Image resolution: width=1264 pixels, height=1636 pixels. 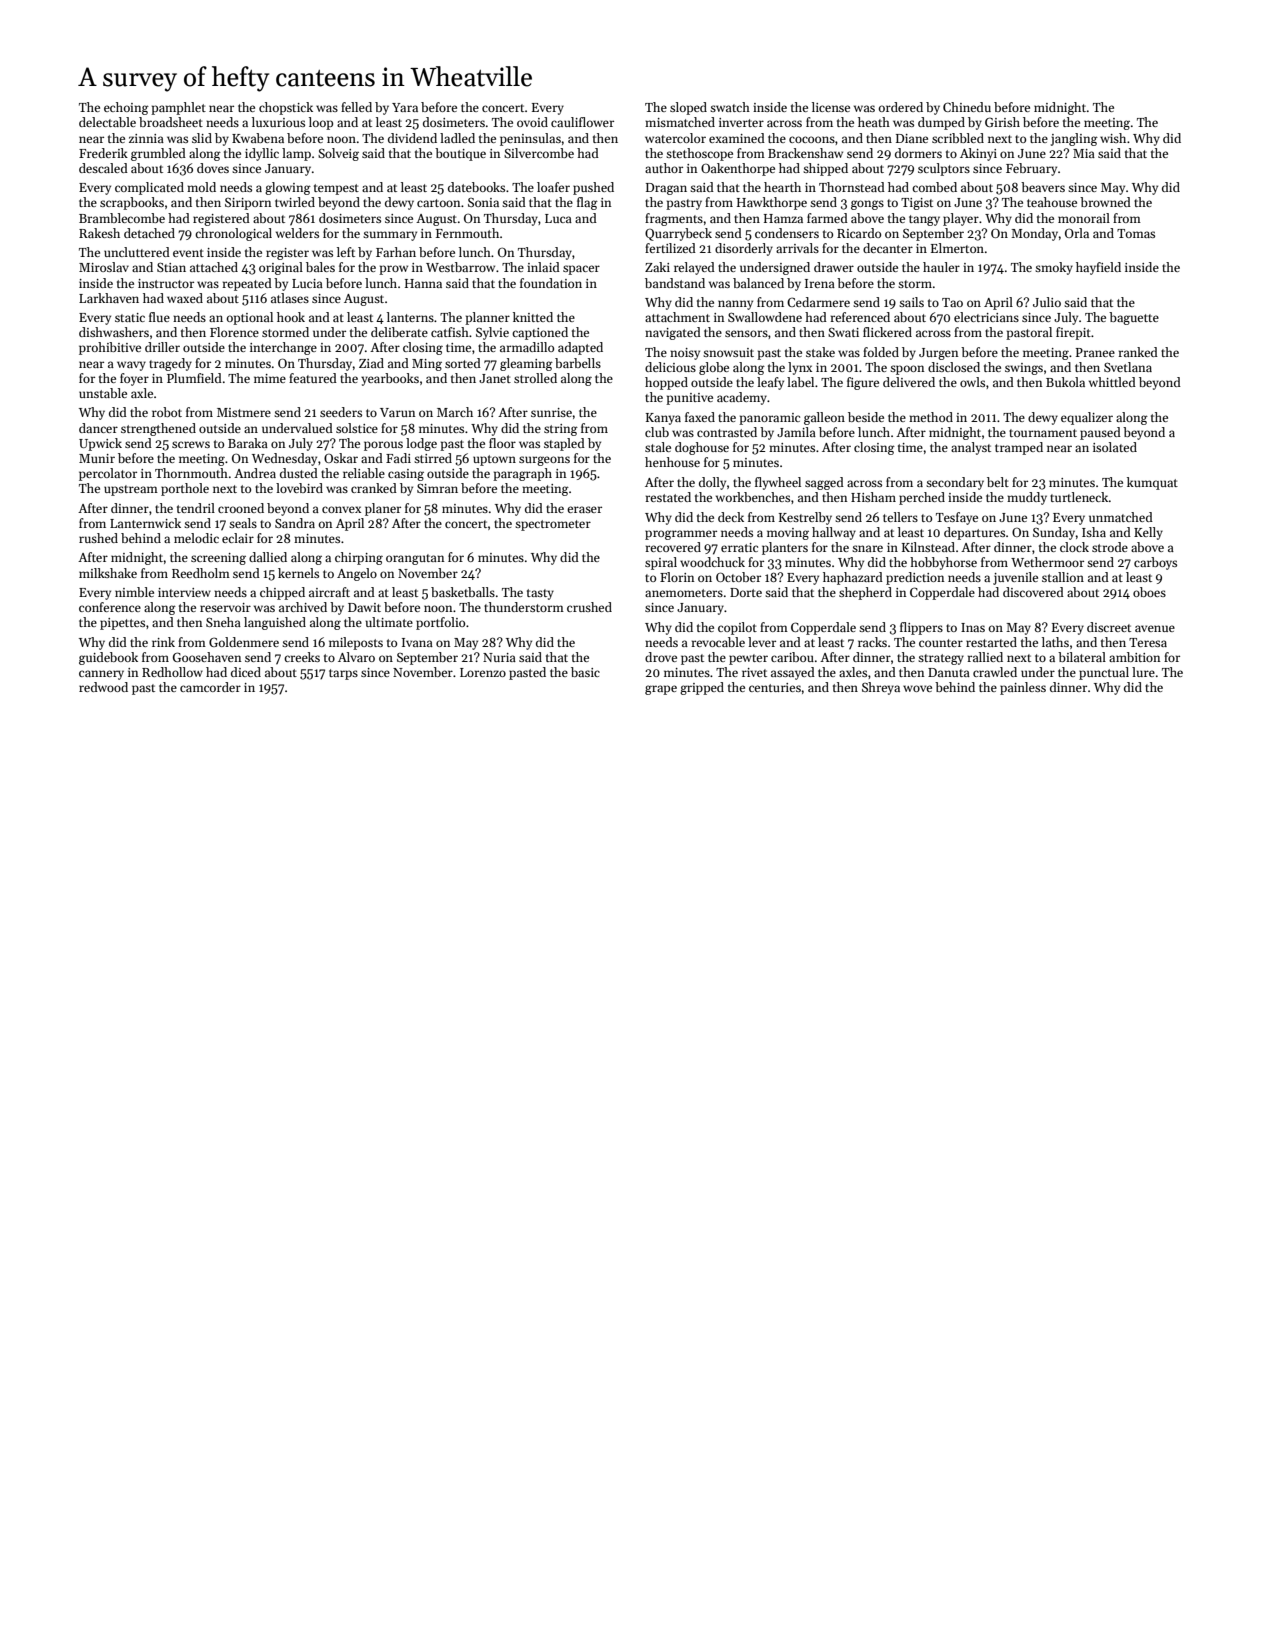 I want to click on hearth, so click(x=782, y=187).
